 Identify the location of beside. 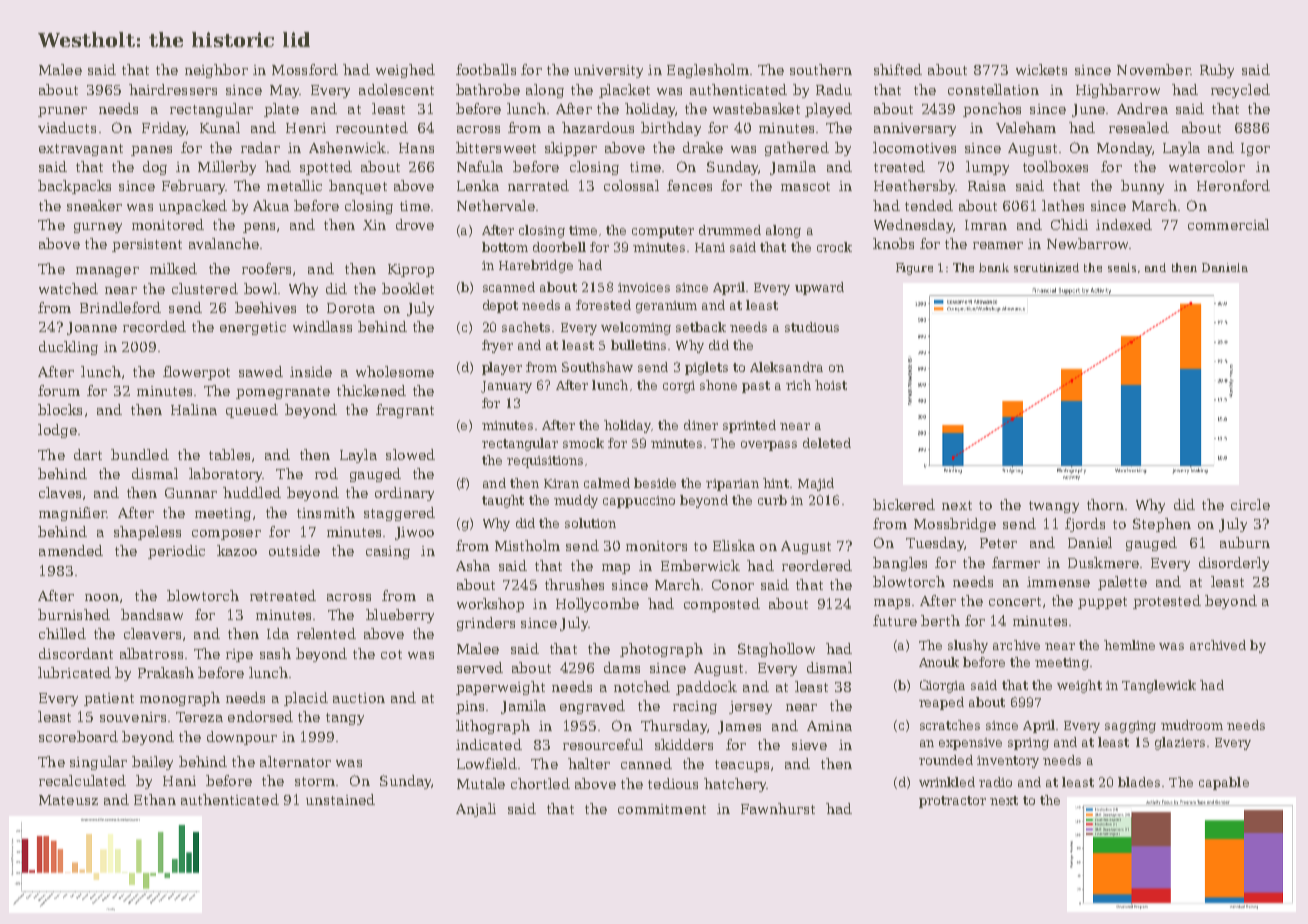
(655, 483).
